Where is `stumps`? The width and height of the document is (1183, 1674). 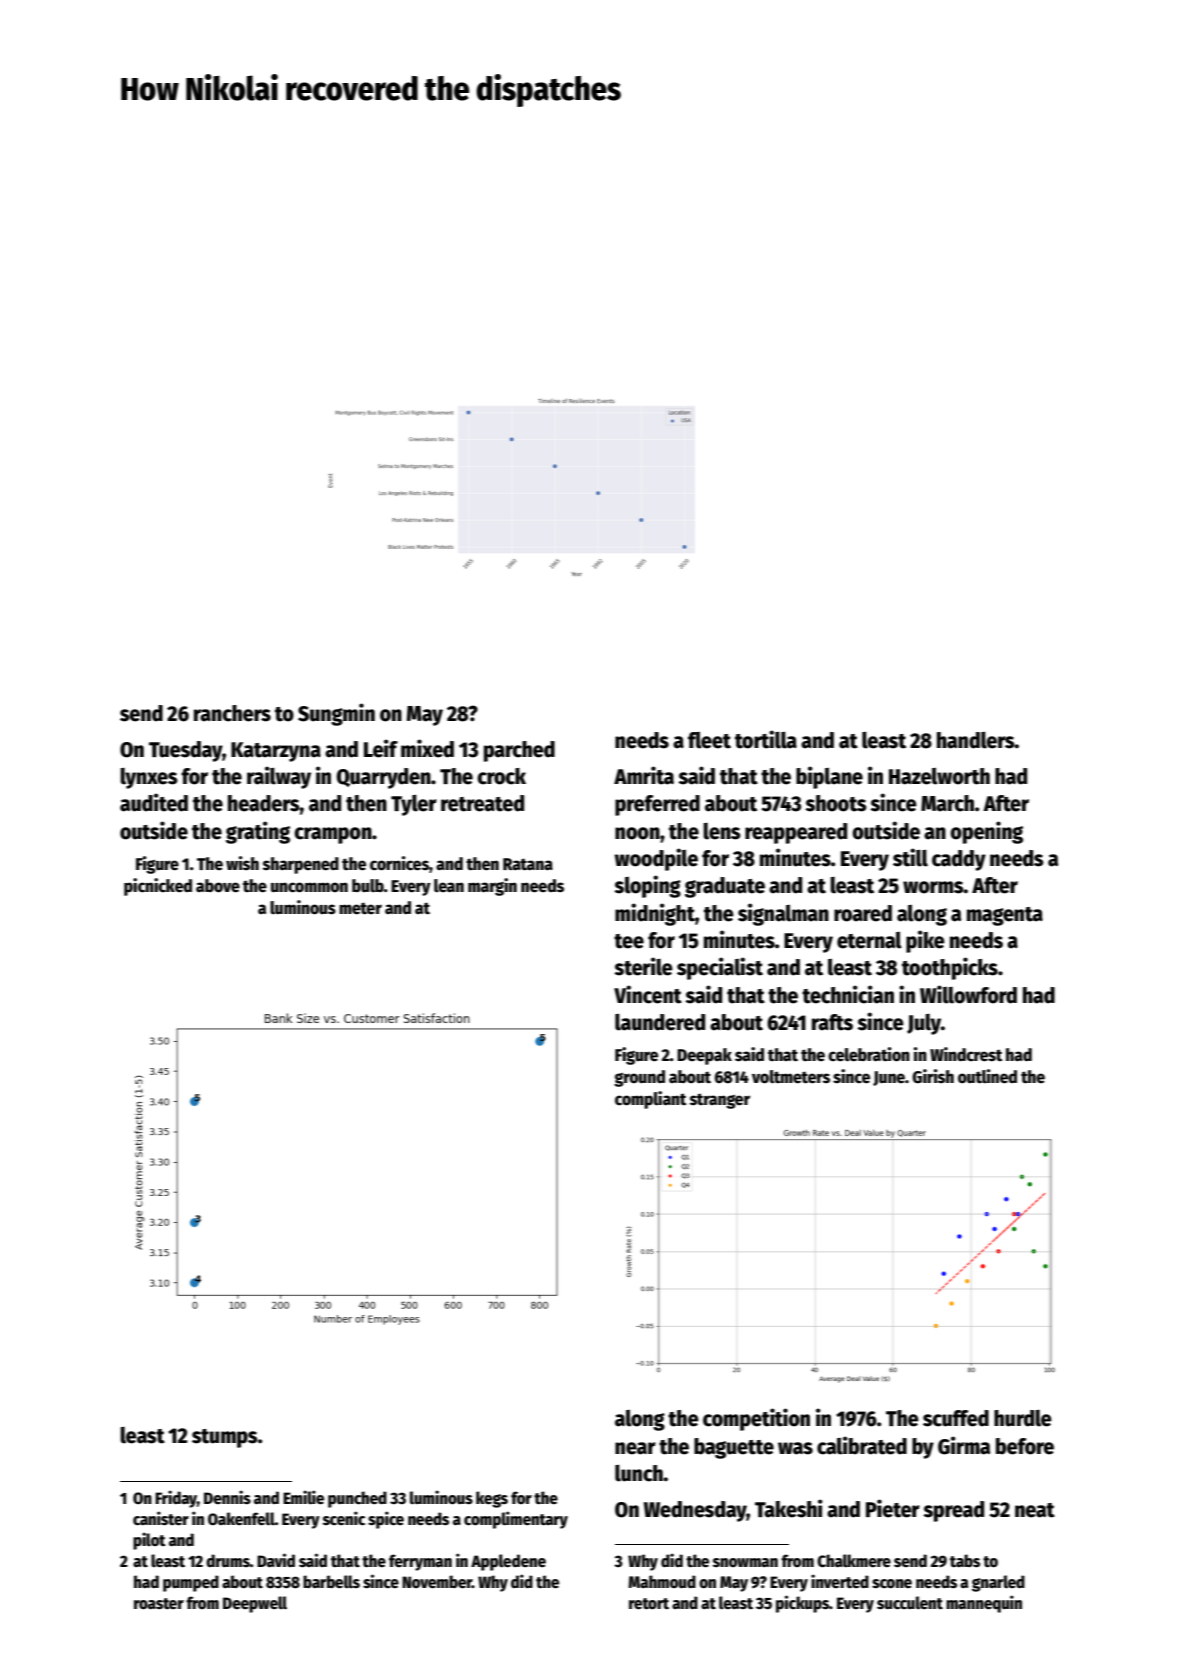 stumps is located at coordinates (225, 1438).
